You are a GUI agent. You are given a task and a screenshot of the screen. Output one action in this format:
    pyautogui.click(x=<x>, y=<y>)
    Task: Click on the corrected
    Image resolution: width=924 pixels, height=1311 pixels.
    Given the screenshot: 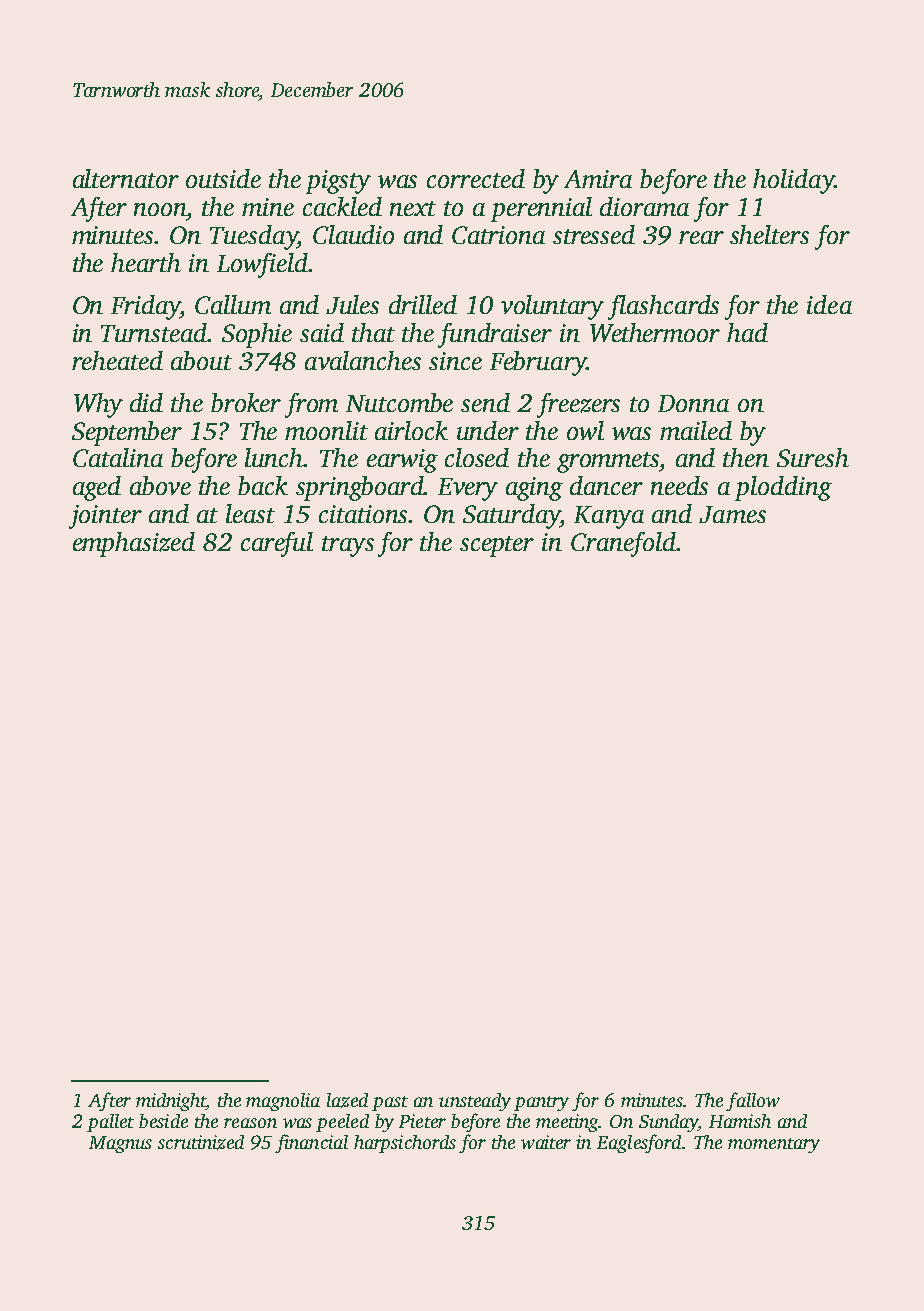 What is the action you would take?
    pyautogui.click(x=476, y=178)
